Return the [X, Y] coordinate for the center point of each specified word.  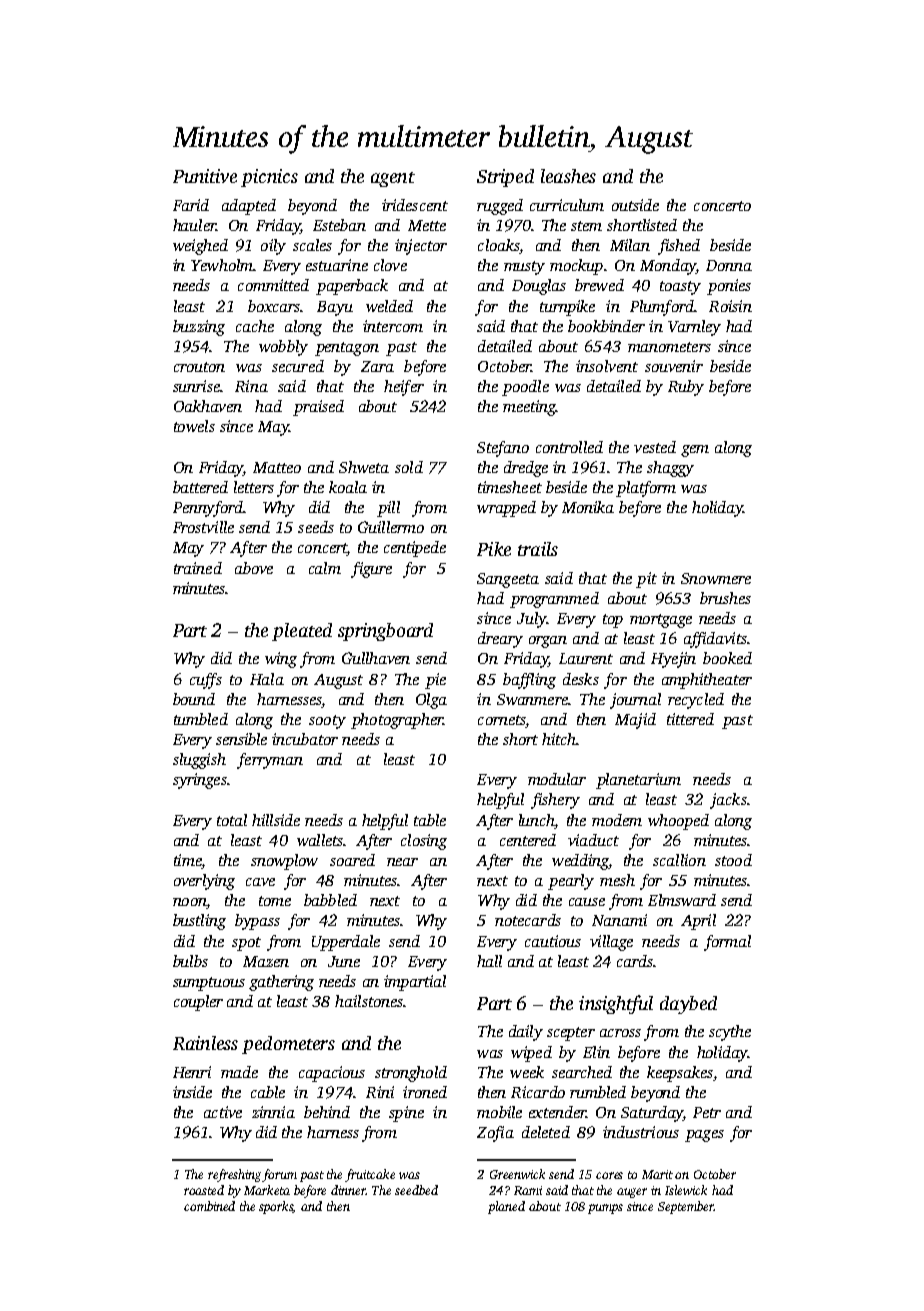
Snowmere [716, 578]
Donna [729, 265]
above [254, 568]
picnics [269, 178]
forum [280, 1175]
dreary [500, 640]
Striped [505, 178]
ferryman [270, 761]
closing [424, 842]
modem [617, 820]
